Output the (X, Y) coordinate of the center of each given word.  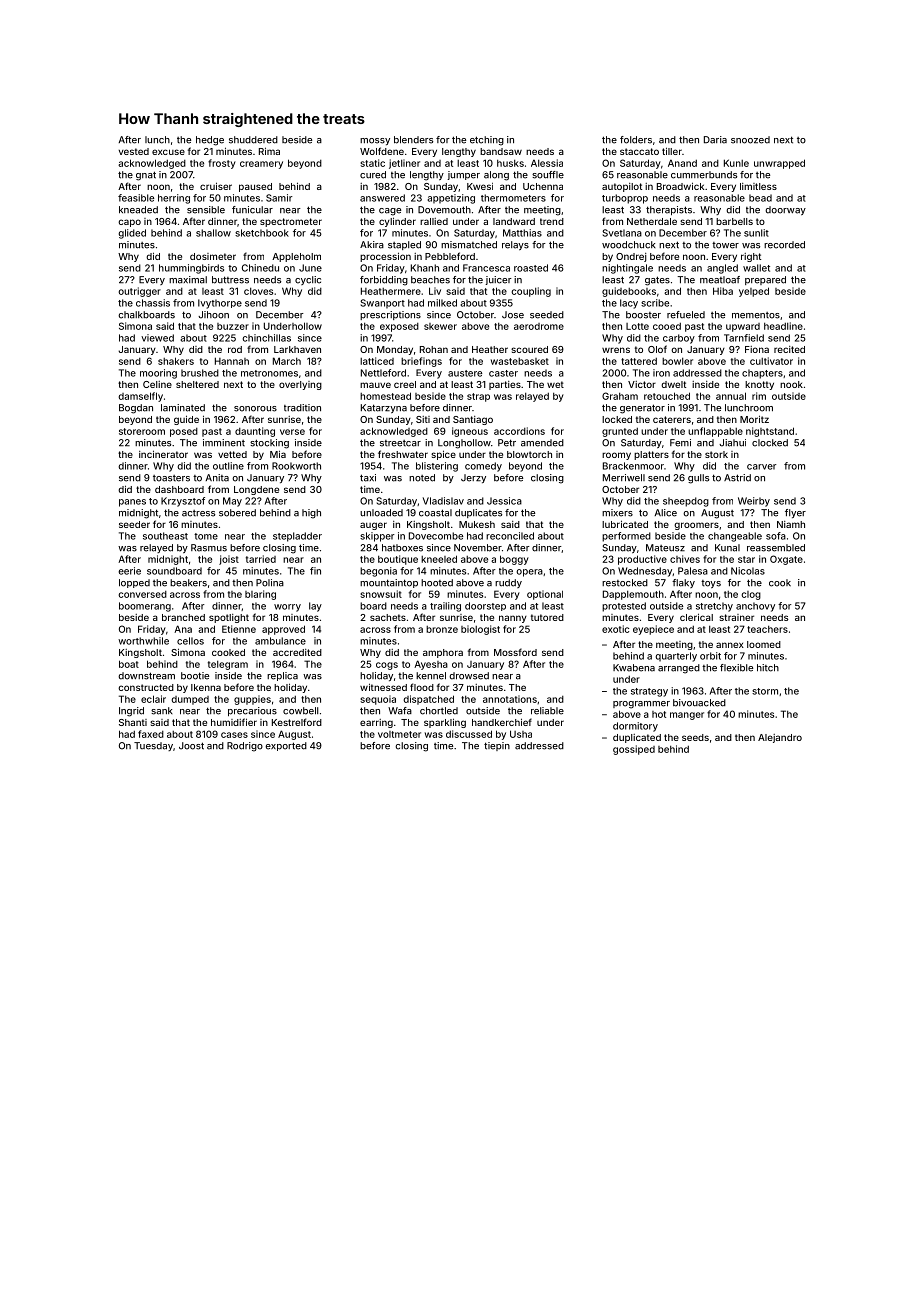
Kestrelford (297, 722)
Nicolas (748, 571)
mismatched (469, 245)
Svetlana (622, 233)
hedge (210, 141)
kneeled (439, 559)
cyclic (308, 280)
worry (287, 608)
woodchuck (629, 245)
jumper (463, 175)
